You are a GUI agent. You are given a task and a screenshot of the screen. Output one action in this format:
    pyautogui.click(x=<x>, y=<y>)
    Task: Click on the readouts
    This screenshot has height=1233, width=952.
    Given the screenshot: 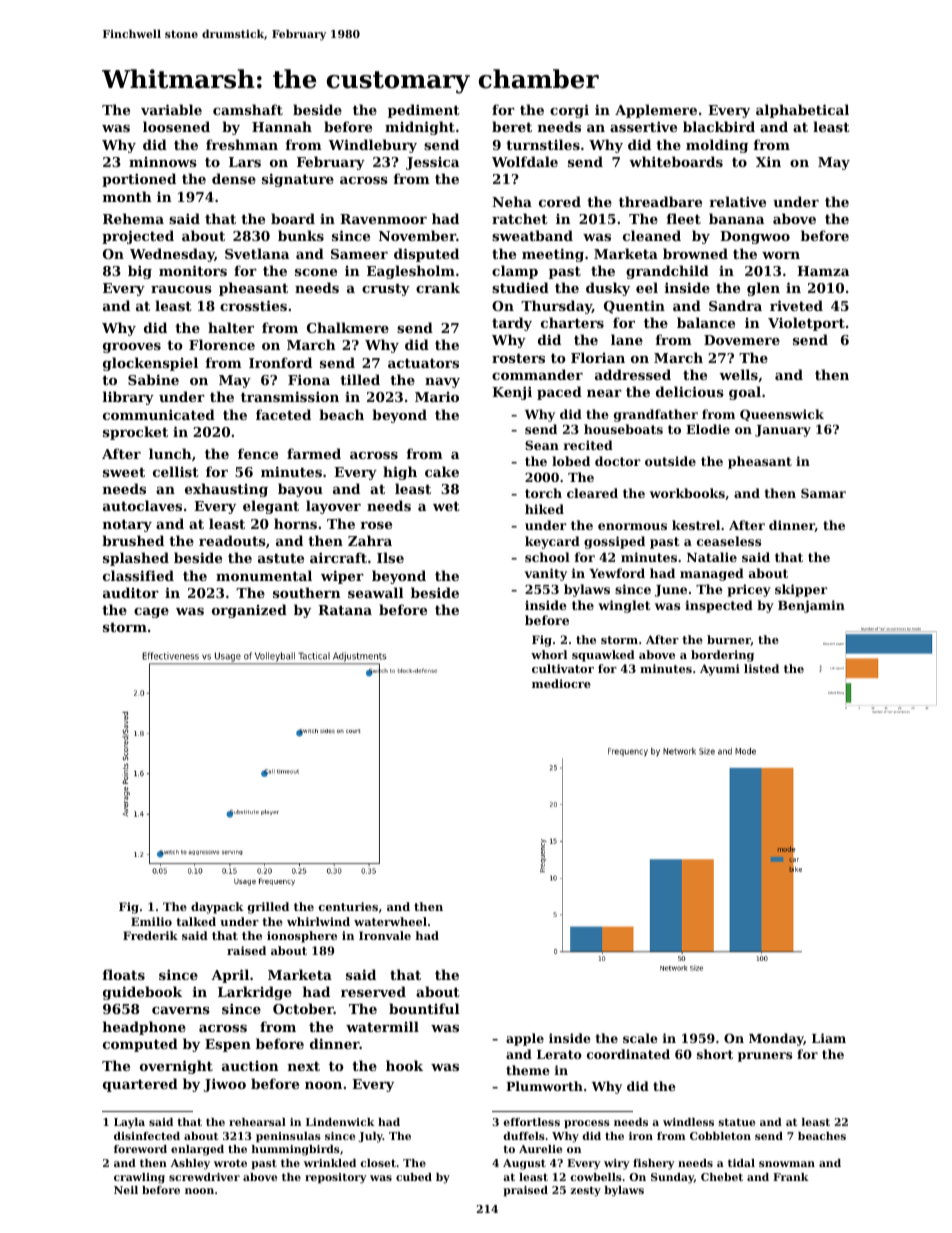 What is the action you would take?
    pyautogui.click(x=232, y=540)
